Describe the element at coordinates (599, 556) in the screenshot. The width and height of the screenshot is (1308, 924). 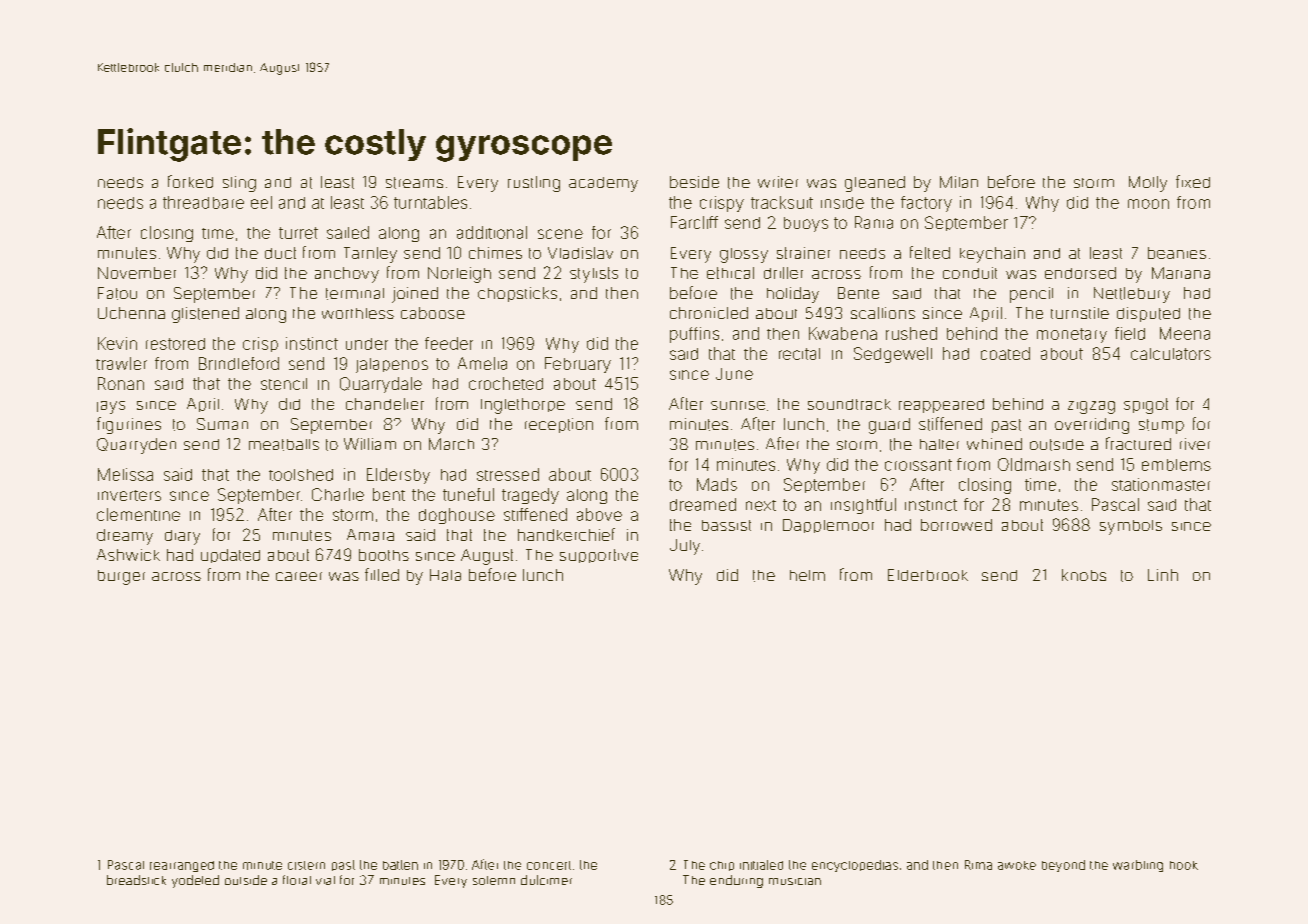
I see `supportive` at that location.
